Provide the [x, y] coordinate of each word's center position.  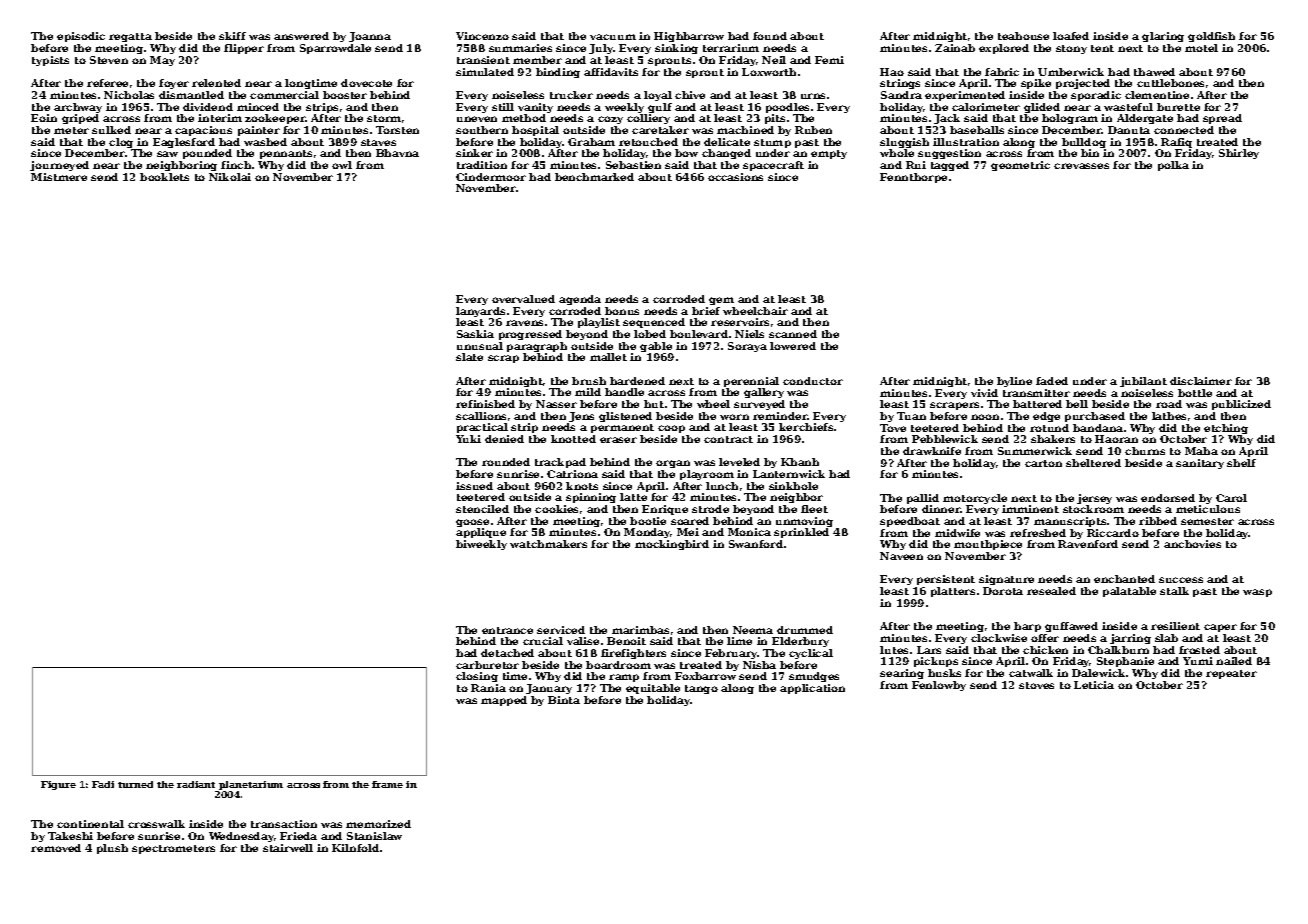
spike [1036, 84]
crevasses [1081, 166]
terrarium [731, 48]
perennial [751, 382]
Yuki [468, 439]
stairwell [288, 848]
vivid [984, 393]
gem [721, 301]
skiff [232, 36]
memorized [378, 824]
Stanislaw [374, 836]
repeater [1231, 674]
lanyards [480, 312]
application [812, 689]
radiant [196, 784]
